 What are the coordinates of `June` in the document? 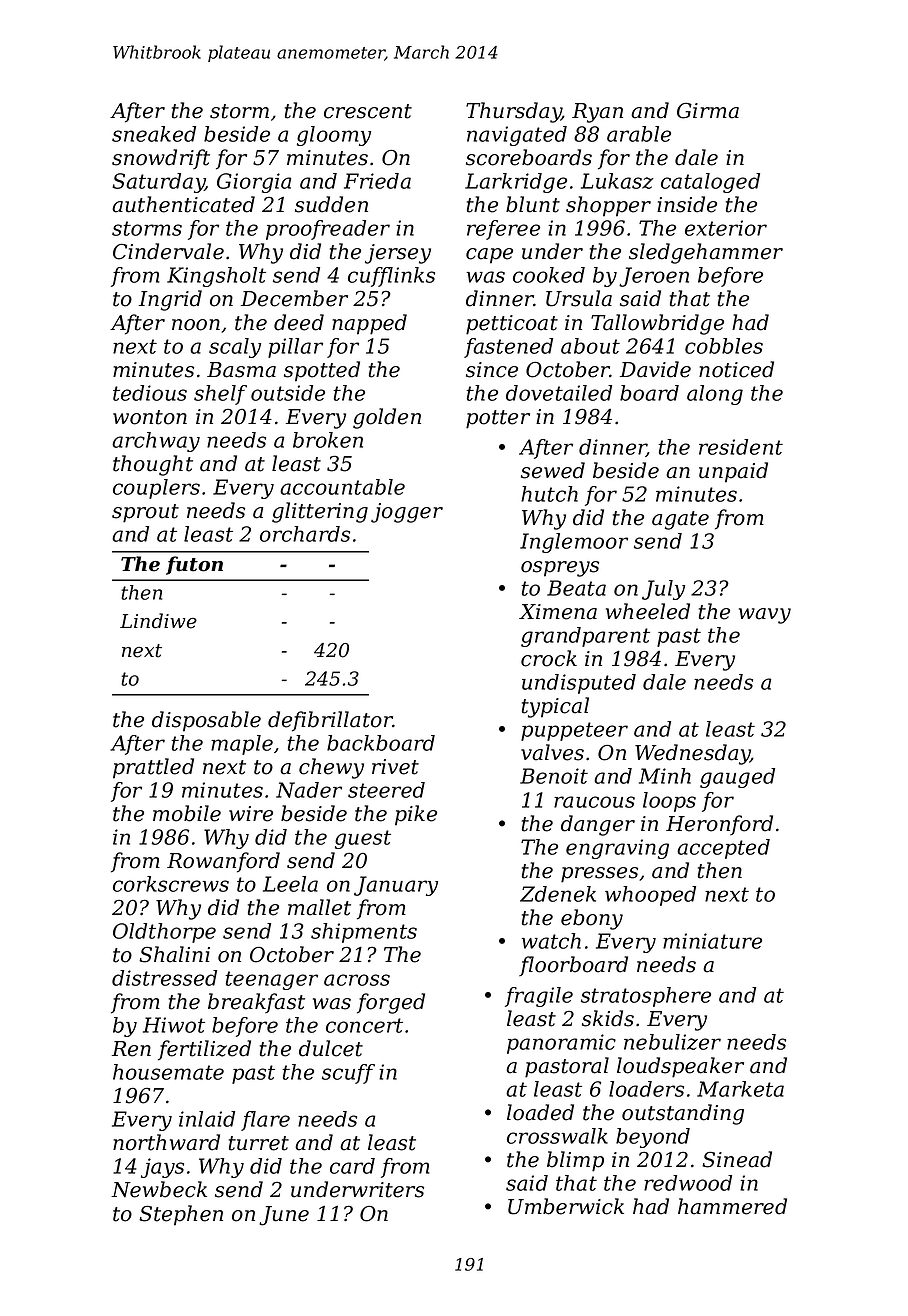 It's located at (284, 1216).
